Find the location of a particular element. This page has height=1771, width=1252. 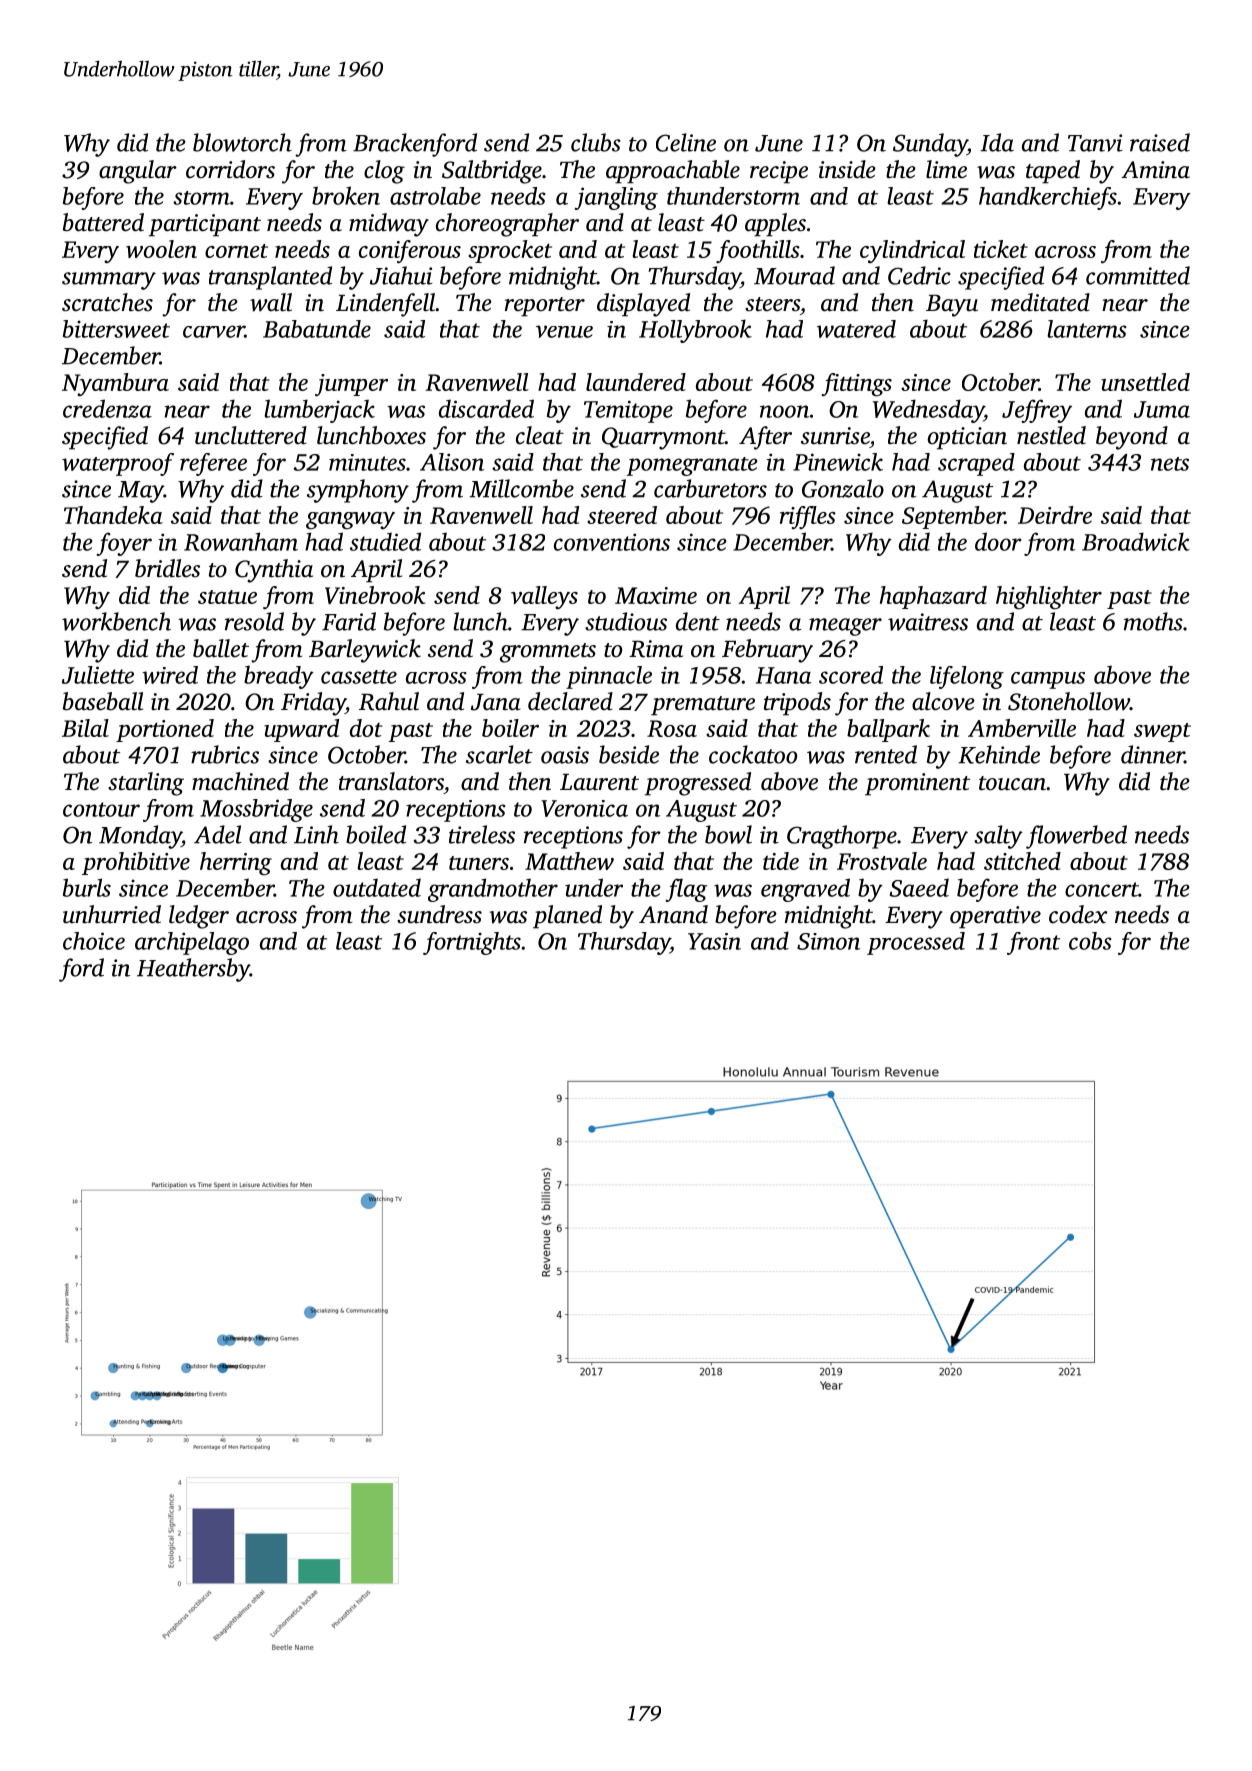

waterproof is located at coordinates (118, 464).
